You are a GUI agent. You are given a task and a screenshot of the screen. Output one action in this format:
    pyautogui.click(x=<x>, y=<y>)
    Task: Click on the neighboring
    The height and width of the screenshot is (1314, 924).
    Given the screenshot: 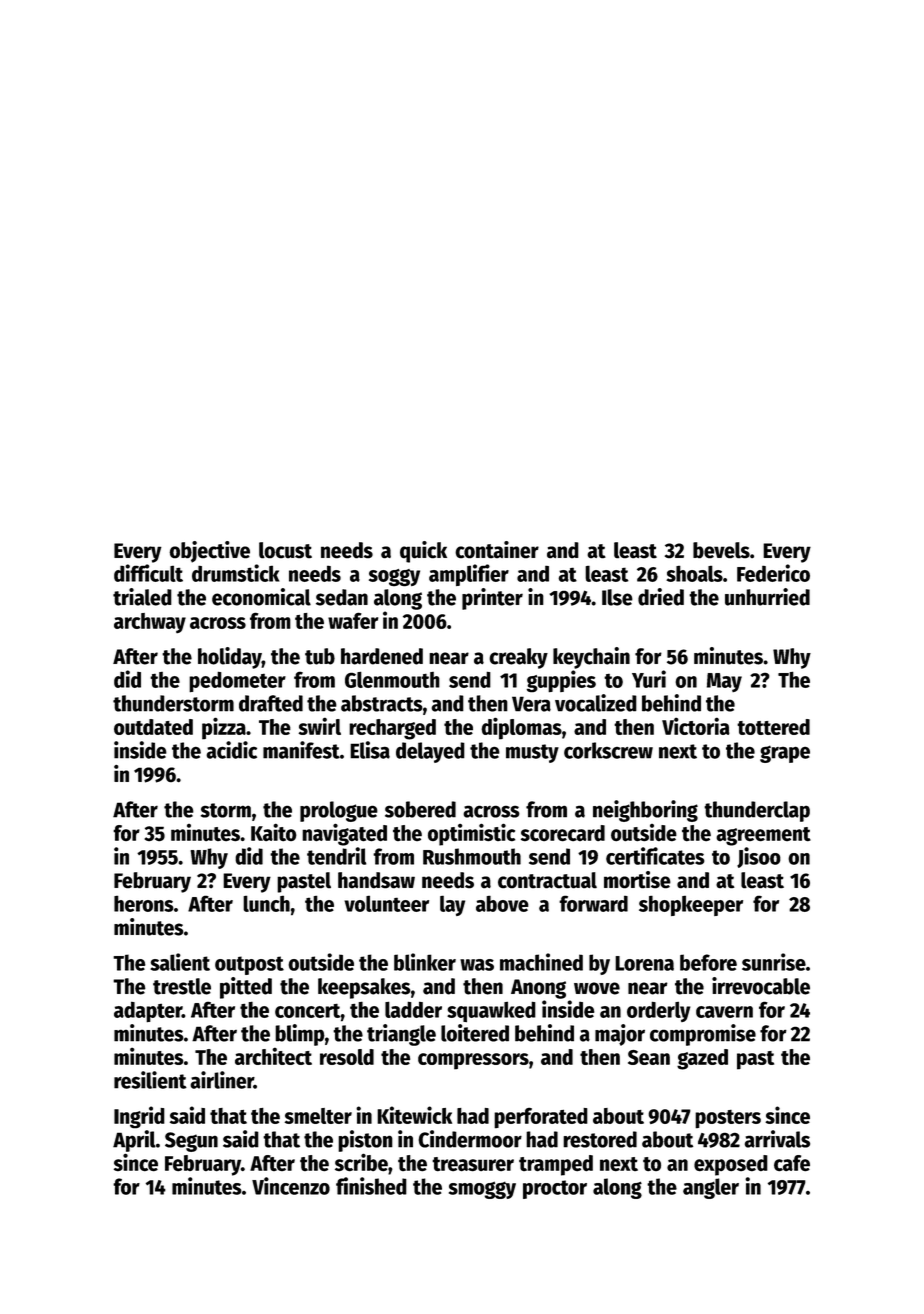 What is the action you would take?
    pyautogui.click(x=645, y=811)
